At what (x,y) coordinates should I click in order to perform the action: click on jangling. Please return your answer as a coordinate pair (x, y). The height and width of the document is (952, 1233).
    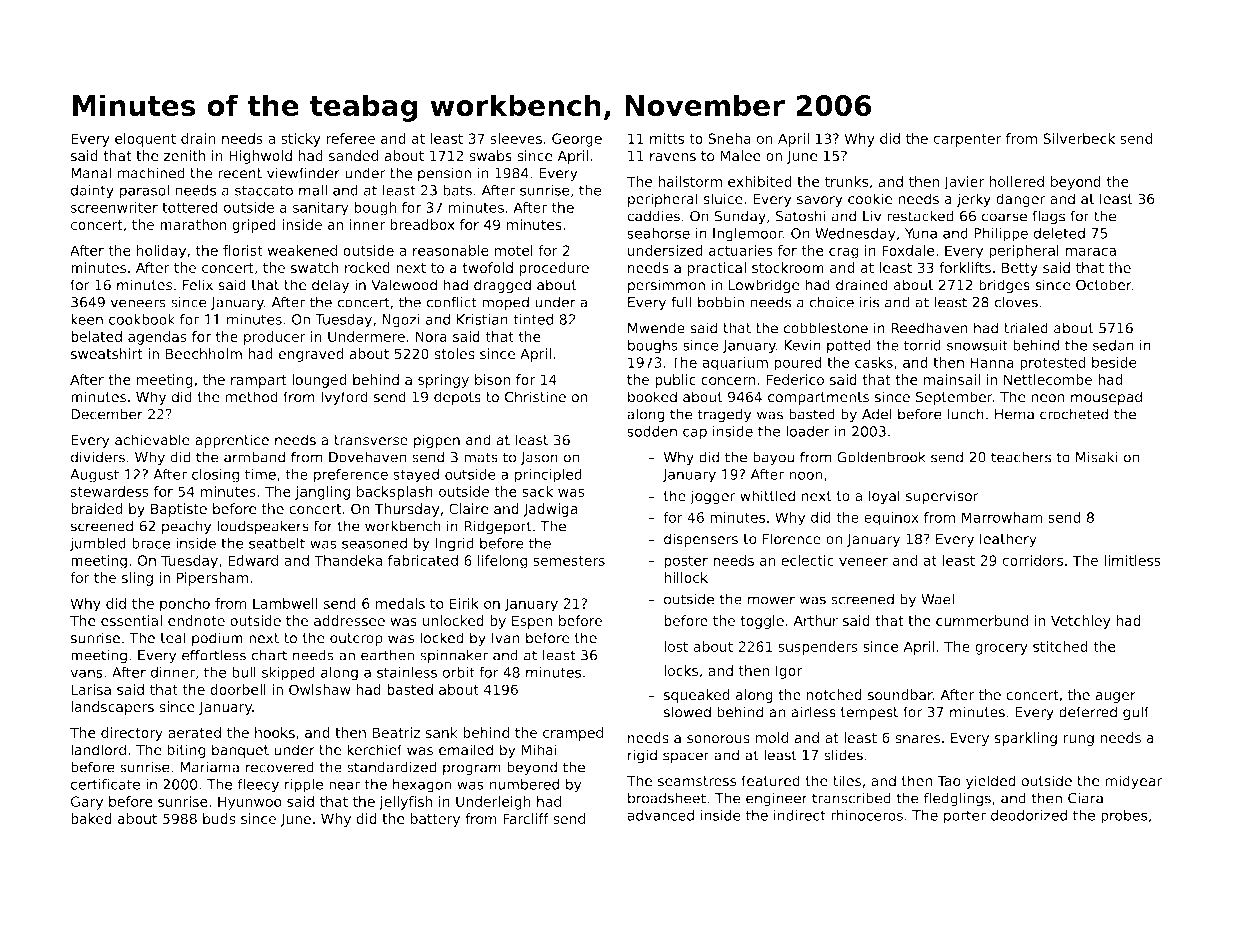
    Looking at the image, I should click on (322, 493).
